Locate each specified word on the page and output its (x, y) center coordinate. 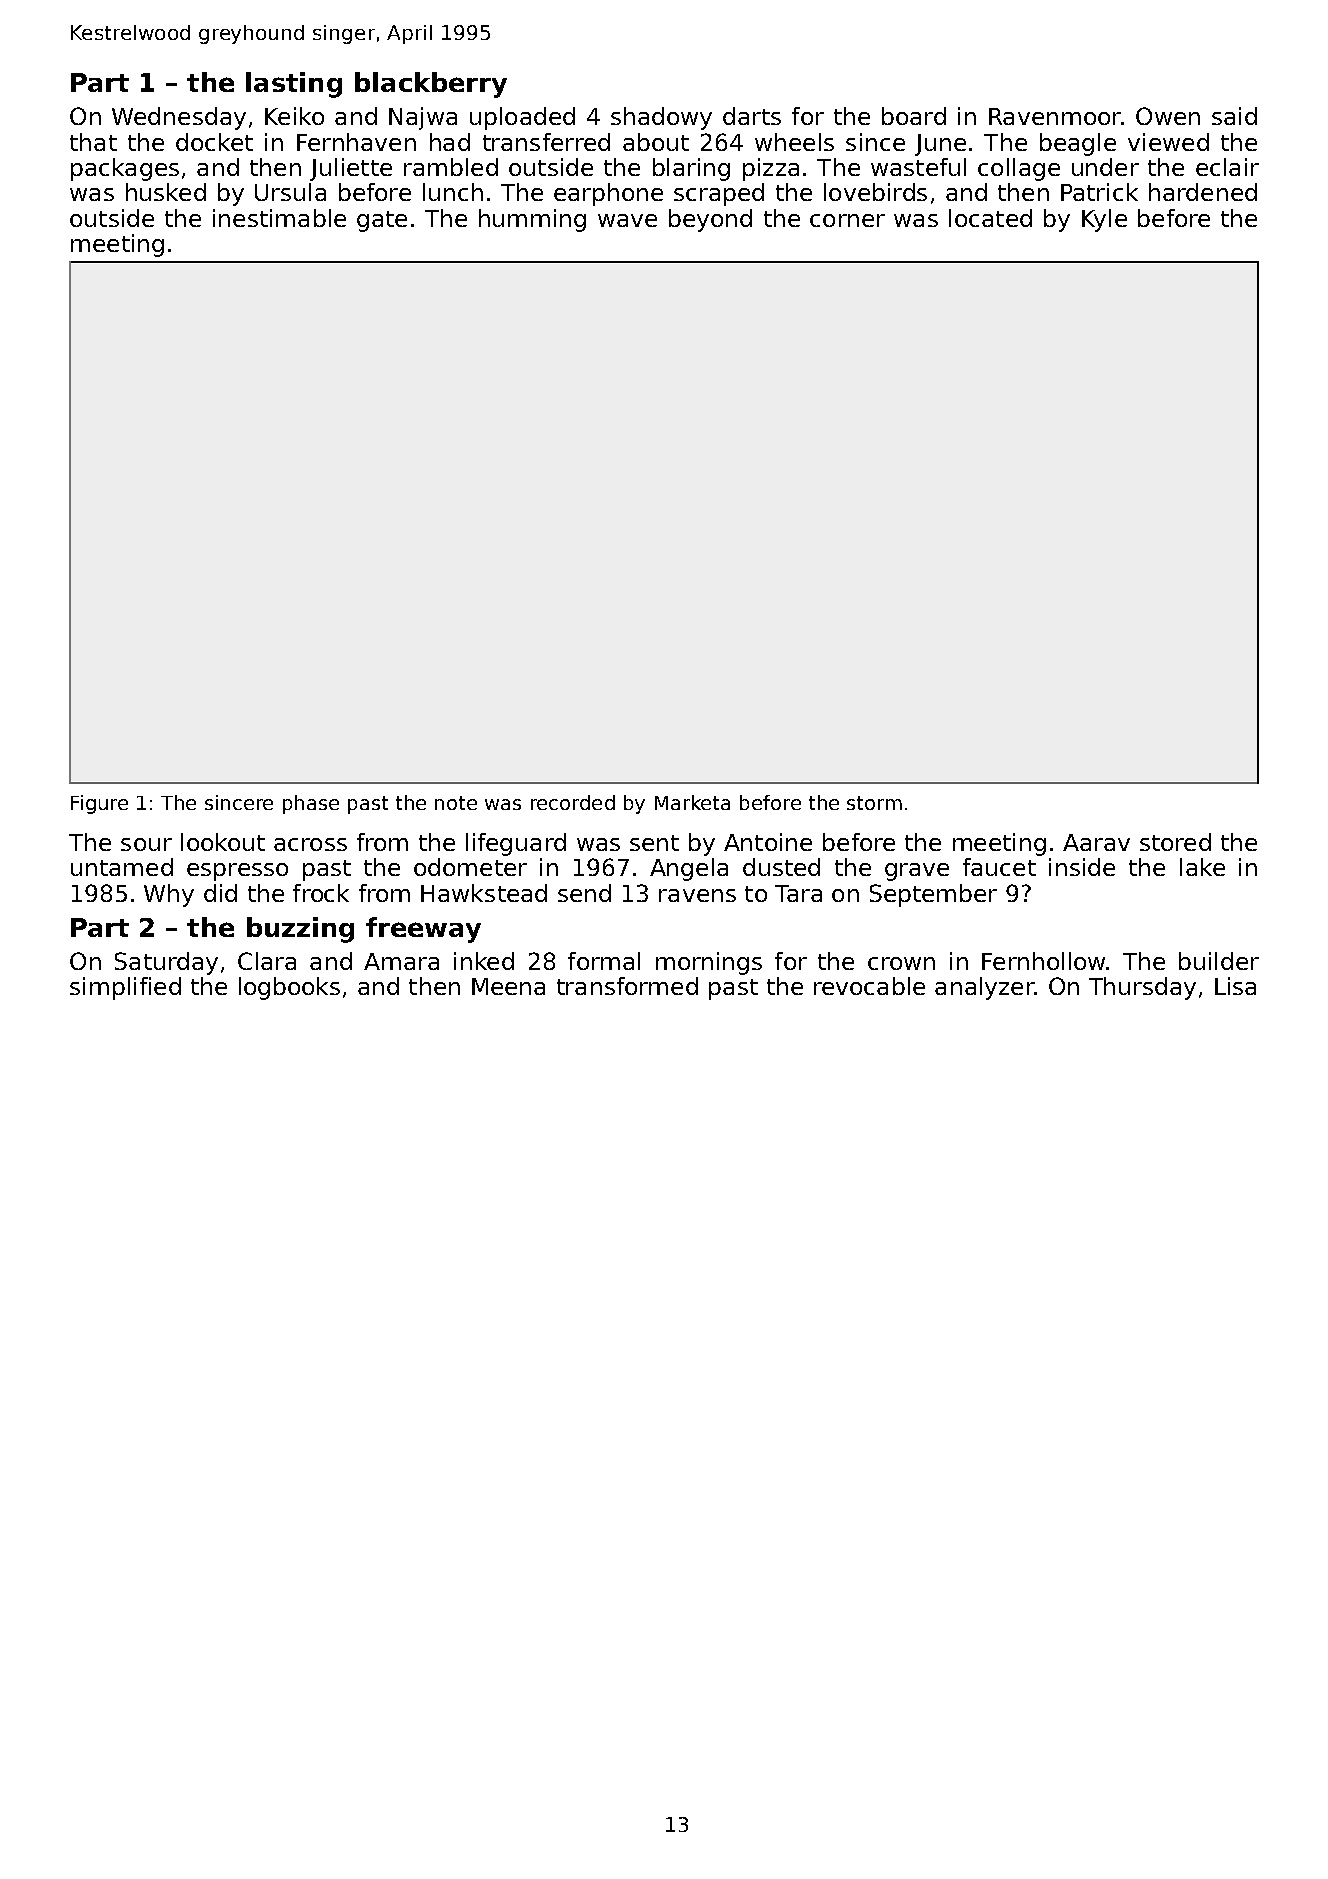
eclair (1227, 167)
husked (166, 192)
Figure (99, 804)
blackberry (431, 85)
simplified (125, 988)
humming (532, 220)
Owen (1168, 116)
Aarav (1096, 842)
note (456, 803)
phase (311, 804)
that (93, 142)
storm (874, 803)
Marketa (692, 802)
